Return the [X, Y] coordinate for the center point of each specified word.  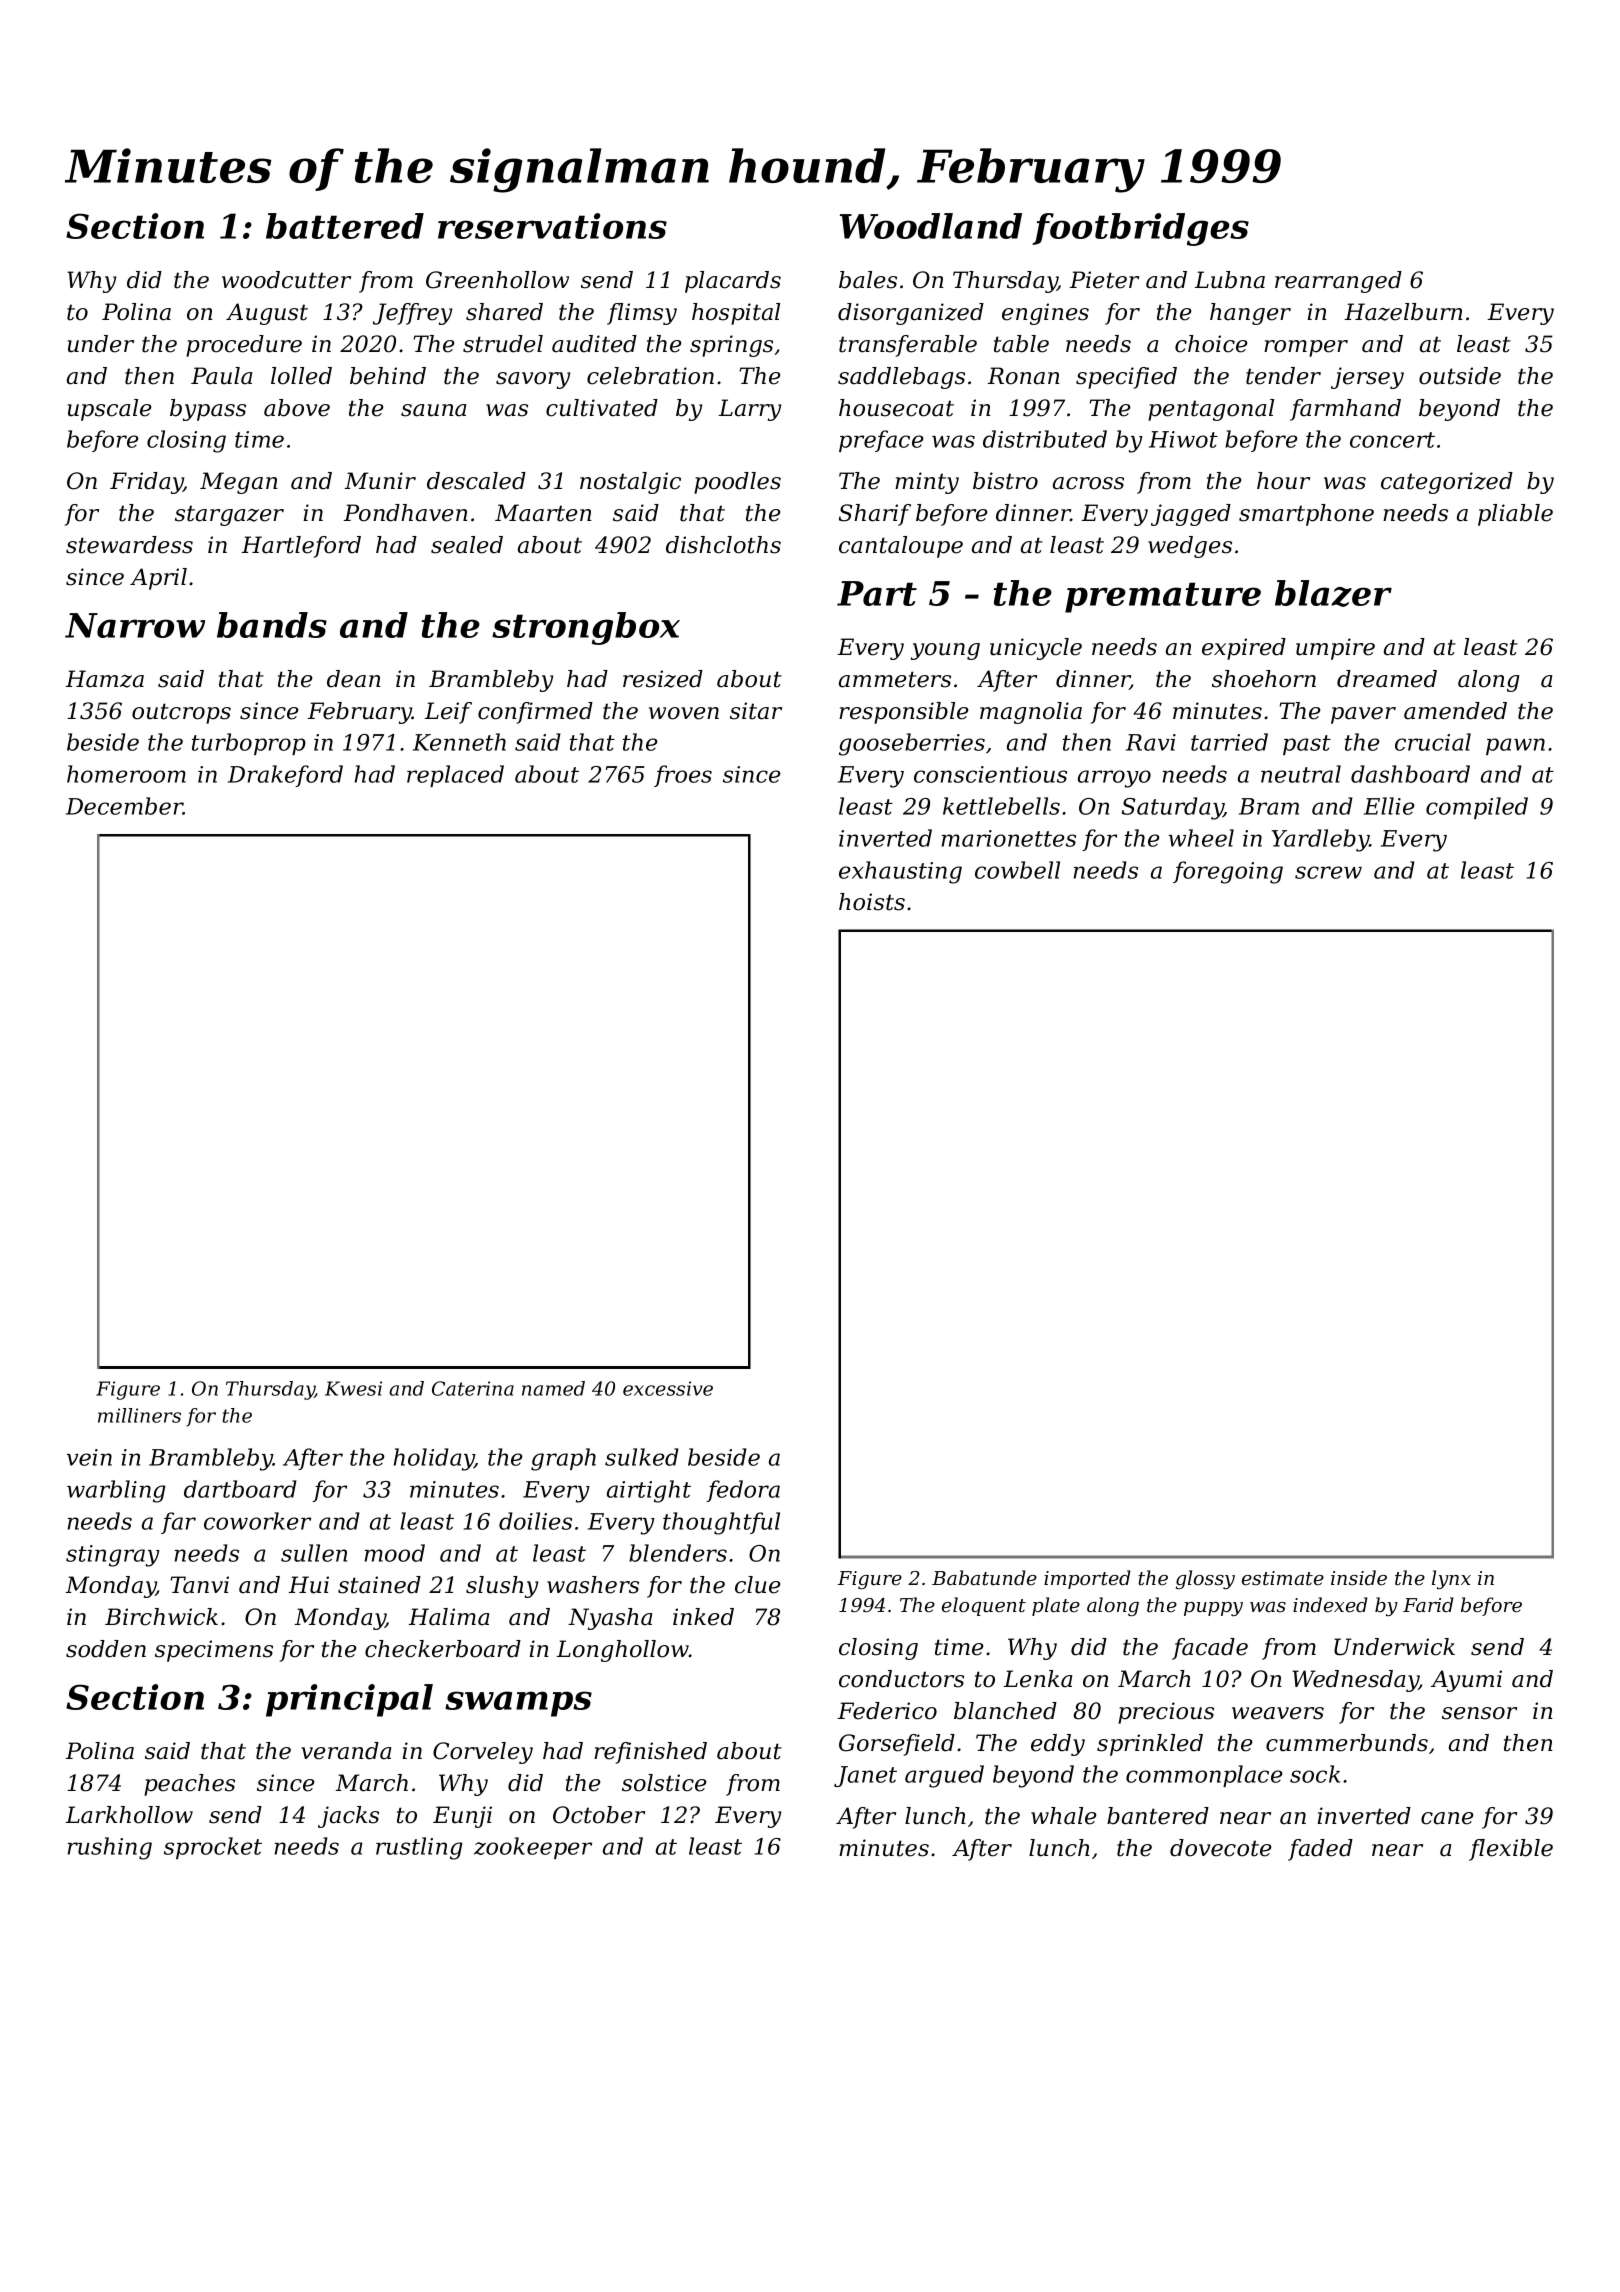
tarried [1229, 742]
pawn [1515, 746]
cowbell [1017, 870]
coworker [257, 1521]
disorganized [911, 314]
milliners [139, 1415]
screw [1328, 872]
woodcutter [286, 280]
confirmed [535, 713]
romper [1306, 348]
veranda [346, 1751]
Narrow [135, 625]
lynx [1451, 1579]
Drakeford [285, 776]
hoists [872, 902]
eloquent [984, 1606]
